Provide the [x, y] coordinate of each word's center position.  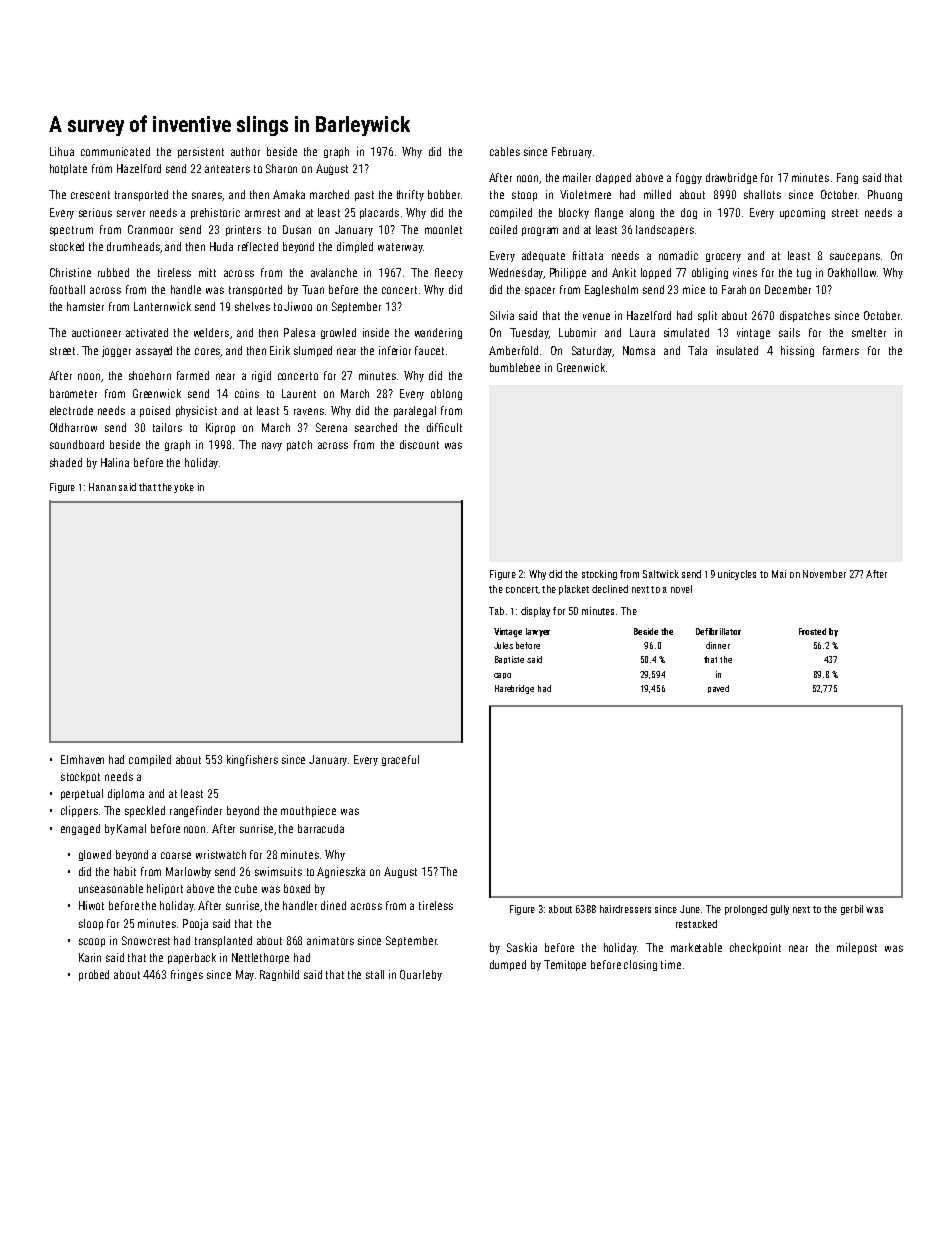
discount [419, 444]
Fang [847, 178]
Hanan [102, 487]
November [824, 574]
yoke [184, 488]
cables [505, 151]
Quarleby [421, 975]
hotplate [68, 169]
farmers [841, 350]
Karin [90, 957]
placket [574, 590]
